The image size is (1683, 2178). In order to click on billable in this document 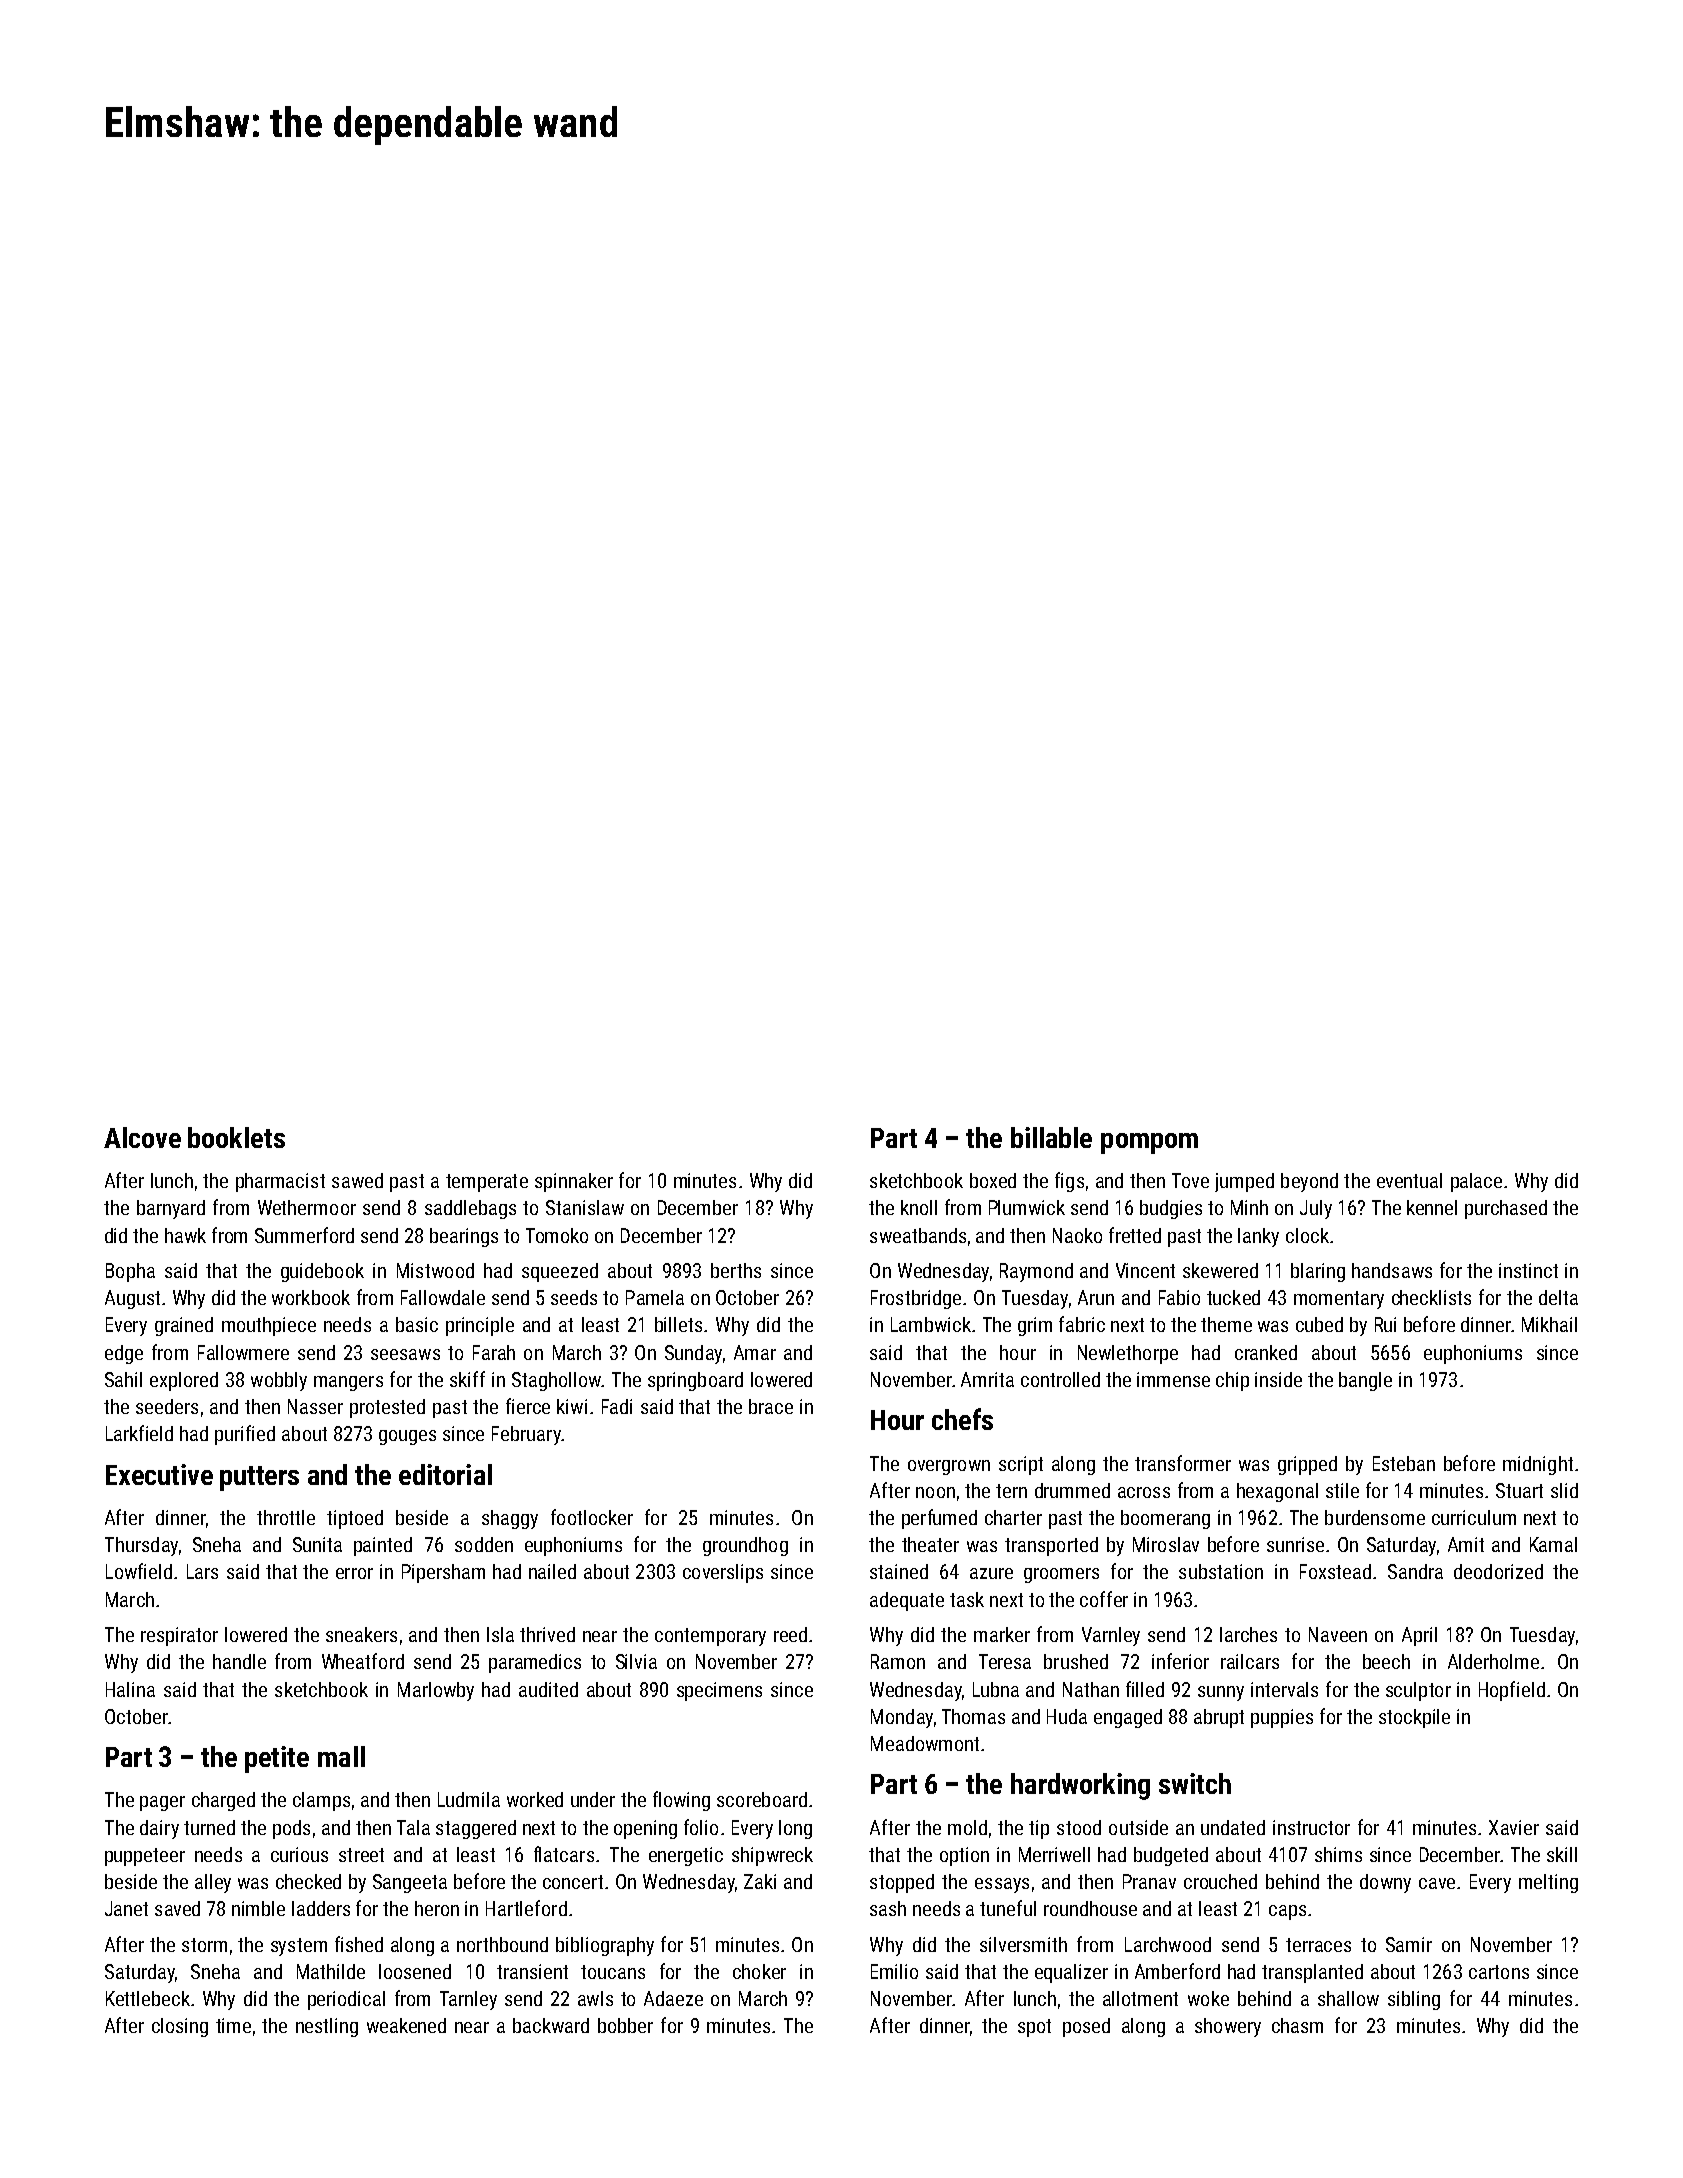, I will do `click(1051, 1137)`.
